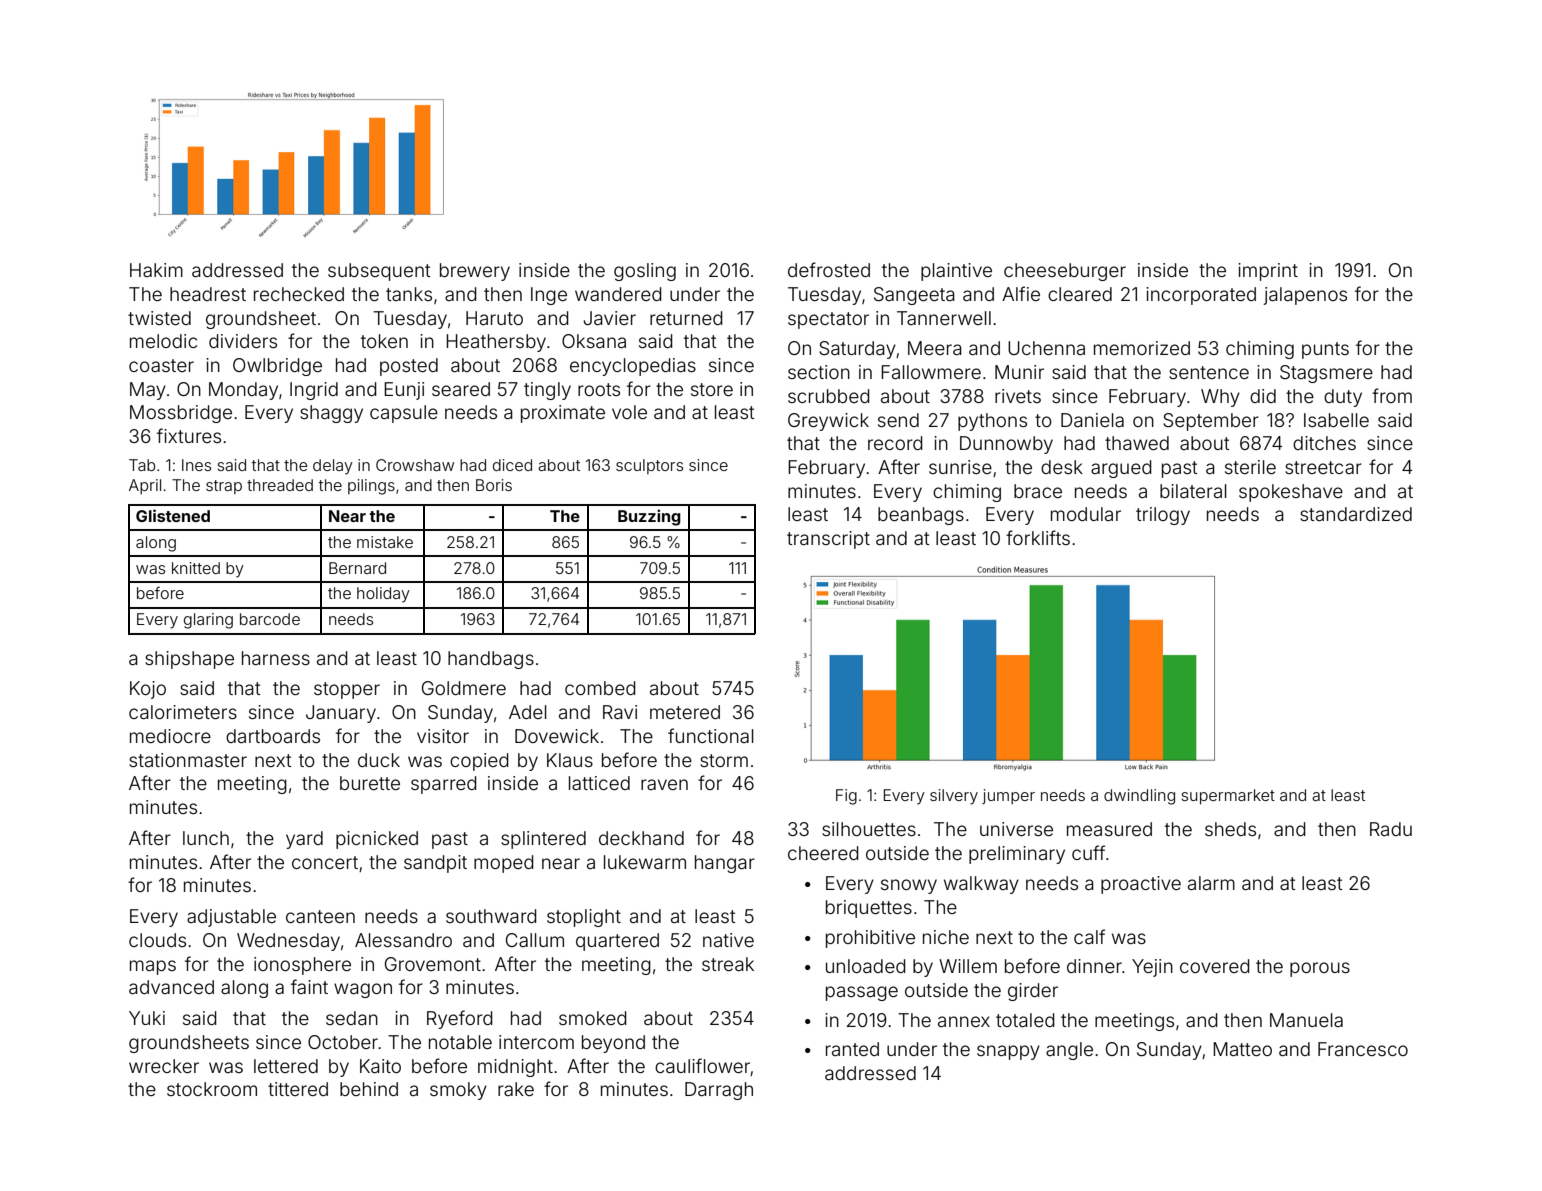 The height and width of the screenshot is (1191, 1542). Describe the element at coordinates (161, 365) in the screenshot. I see `coaster` at that location.
